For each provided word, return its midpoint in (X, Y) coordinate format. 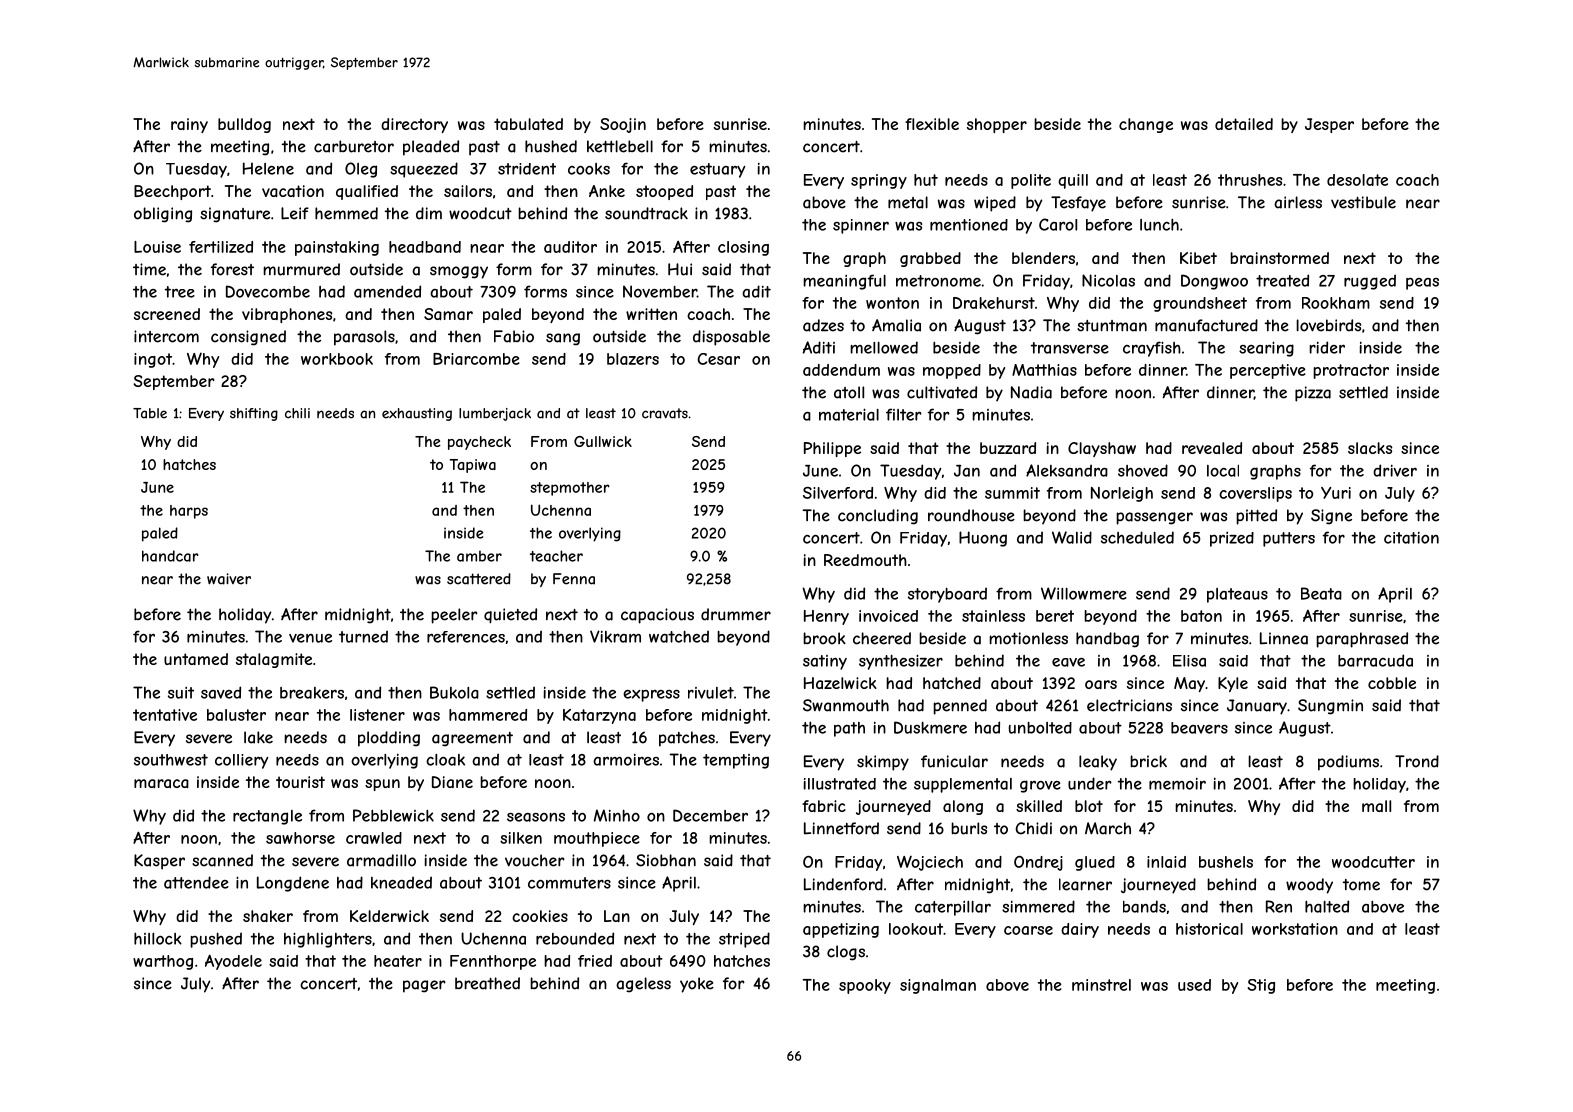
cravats (665, 413)
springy (879, 181)
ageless (643, 985)
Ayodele (233, 962)
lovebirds (1328, 325)
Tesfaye (1078, 204)
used (1194, 985)
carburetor (354, 146)
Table (150, 413)
